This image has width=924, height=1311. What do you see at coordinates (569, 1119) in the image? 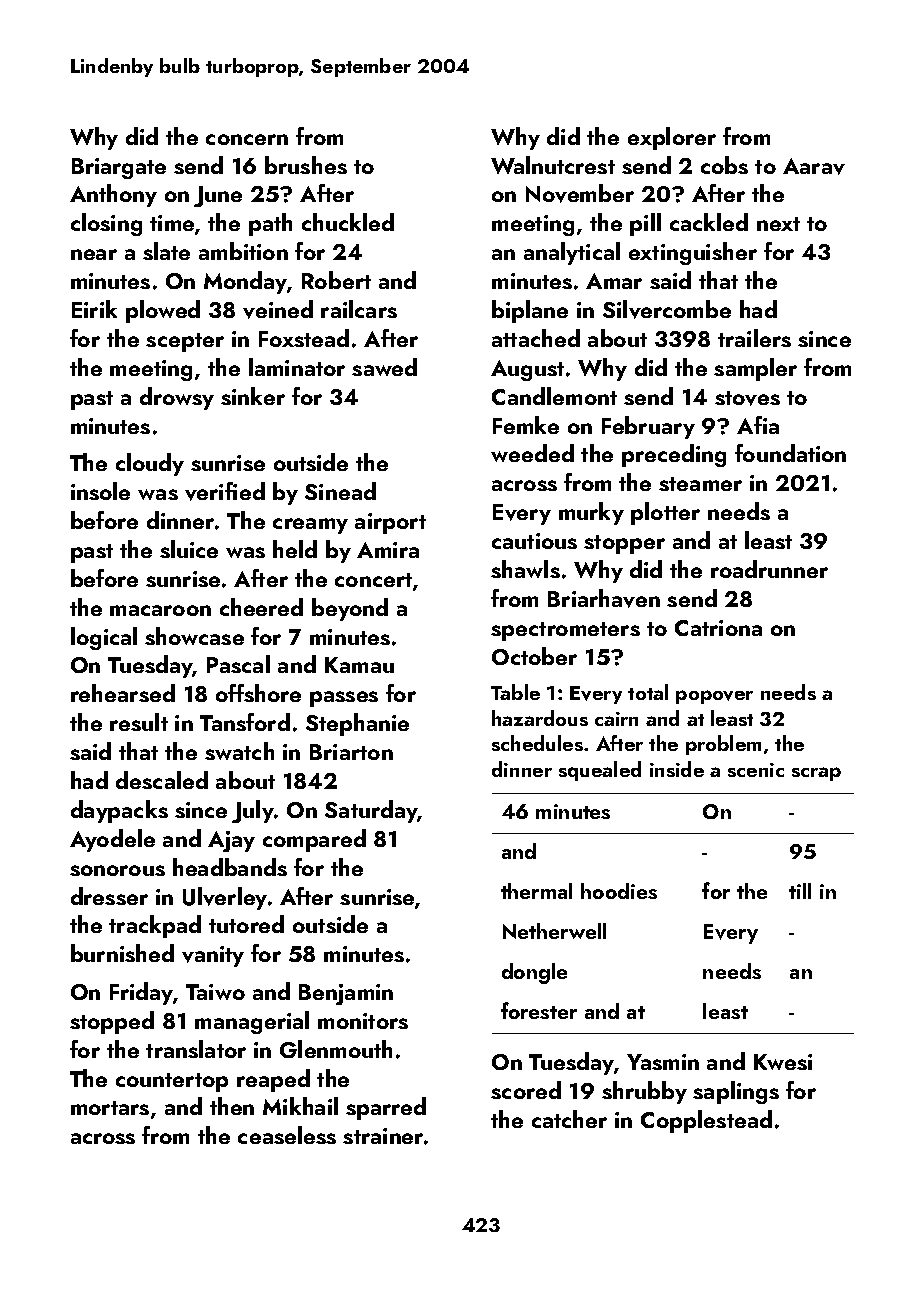
I see `catcher` at bounding box center [569, 1119].
